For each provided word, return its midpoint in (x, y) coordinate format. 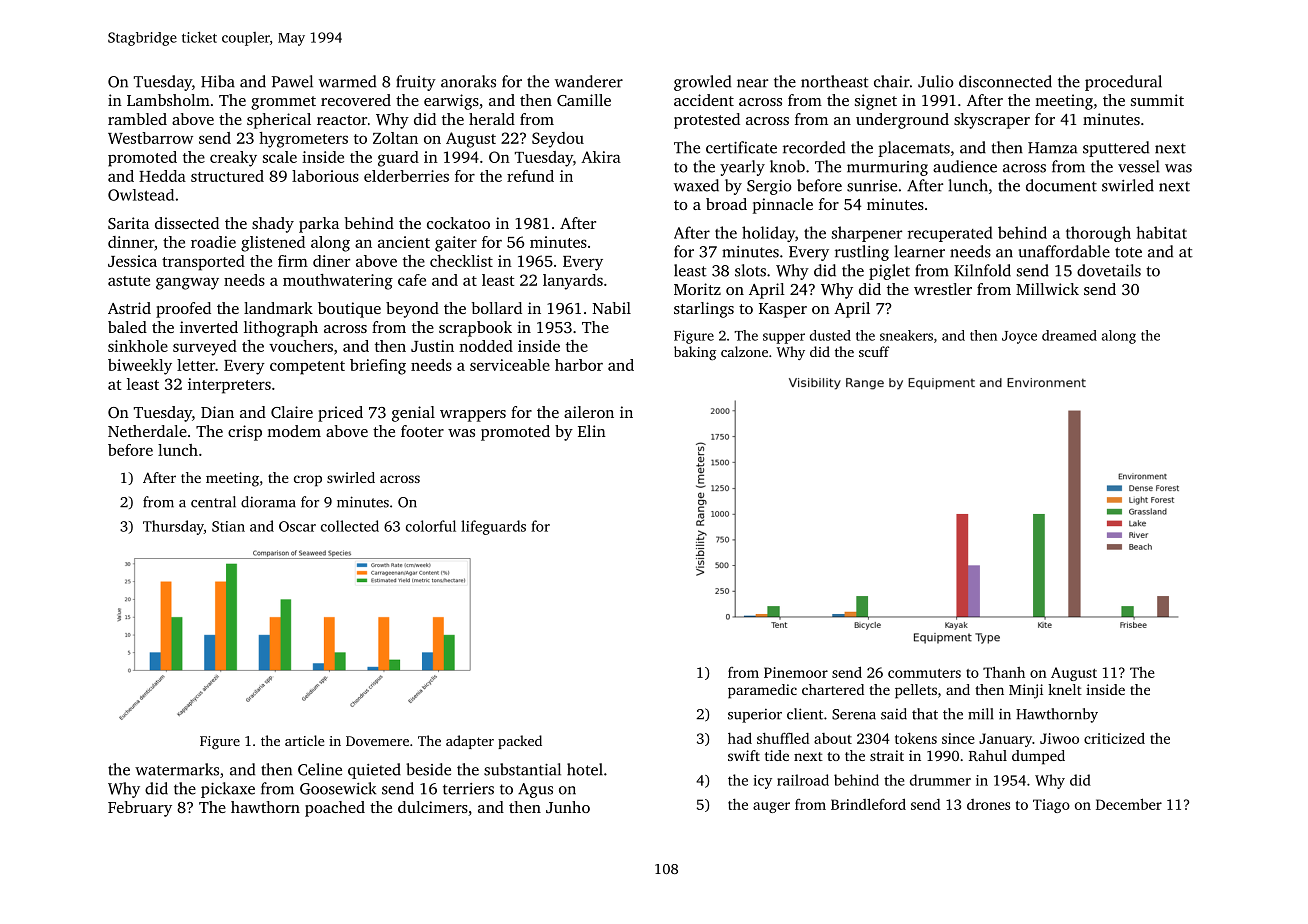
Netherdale (147, 431)
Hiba (218, 81)
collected (350, 526)
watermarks (177, 769)
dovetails (1109, 270)
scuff (874, 351)
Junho (568, 807)
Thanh (1004, 672)
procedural (1123, 83)
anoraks (468, 81)
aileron (589, 412)
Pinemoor (796, 672)
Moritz (697, 289)
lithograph (281, 329)
